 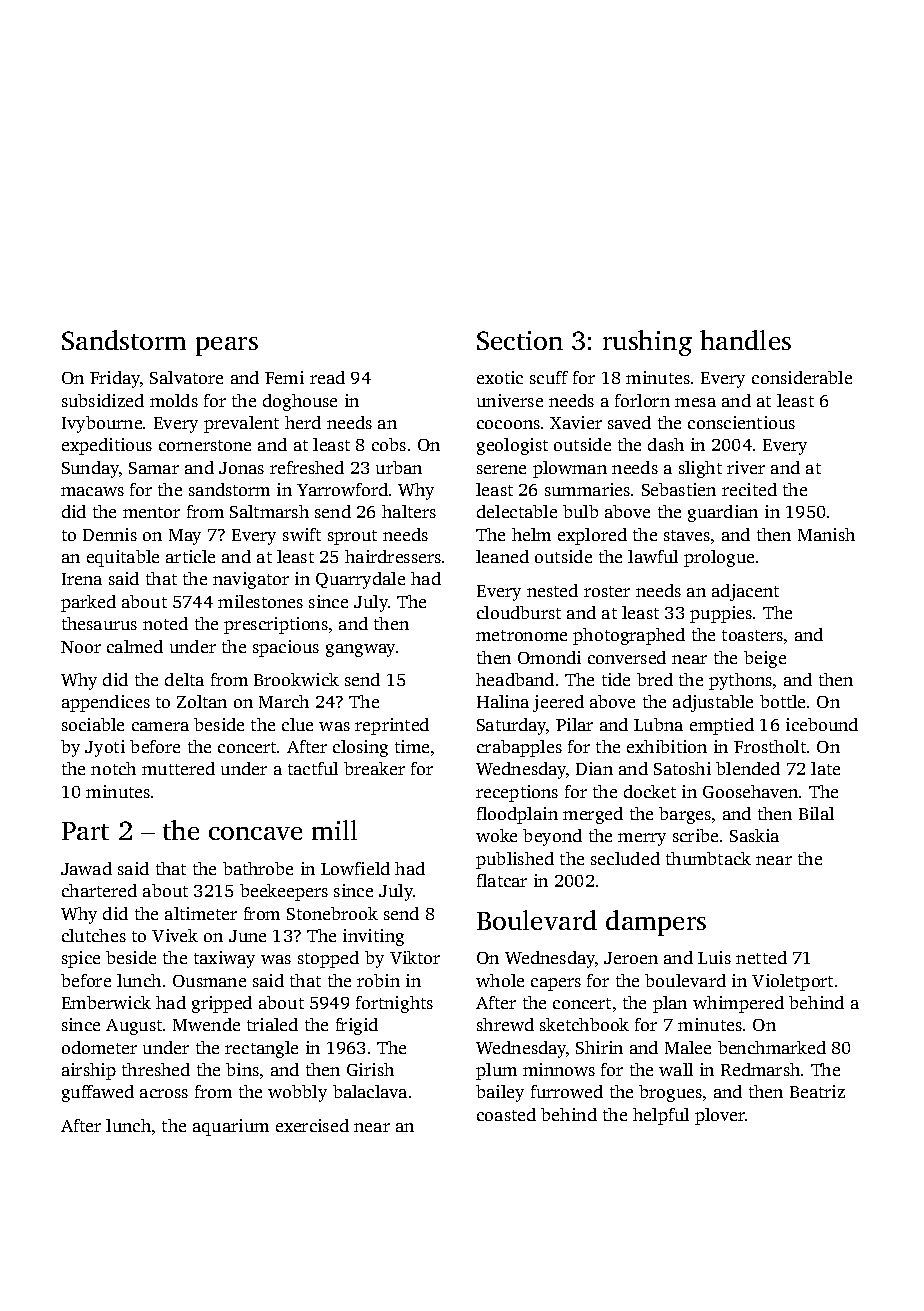 I want to click on article, so click(x=190, y=556).
